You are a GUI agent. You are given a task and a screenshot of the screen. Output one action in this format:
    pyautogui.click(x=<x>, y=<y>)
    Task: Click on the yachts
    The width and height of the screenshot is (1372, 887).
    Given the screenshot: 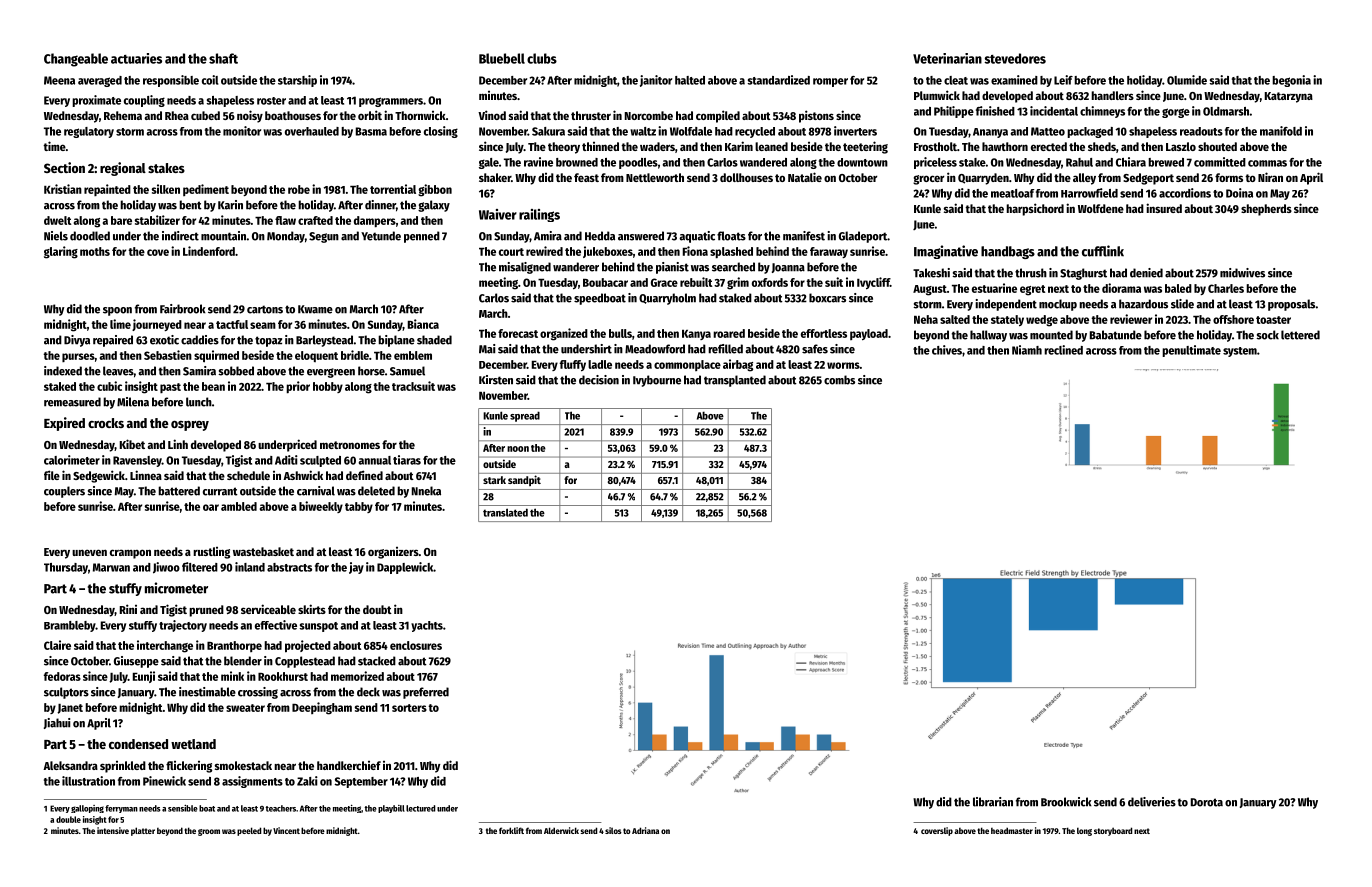 What is the action you would take?
    pyautogui.click(x=427, y=626)
